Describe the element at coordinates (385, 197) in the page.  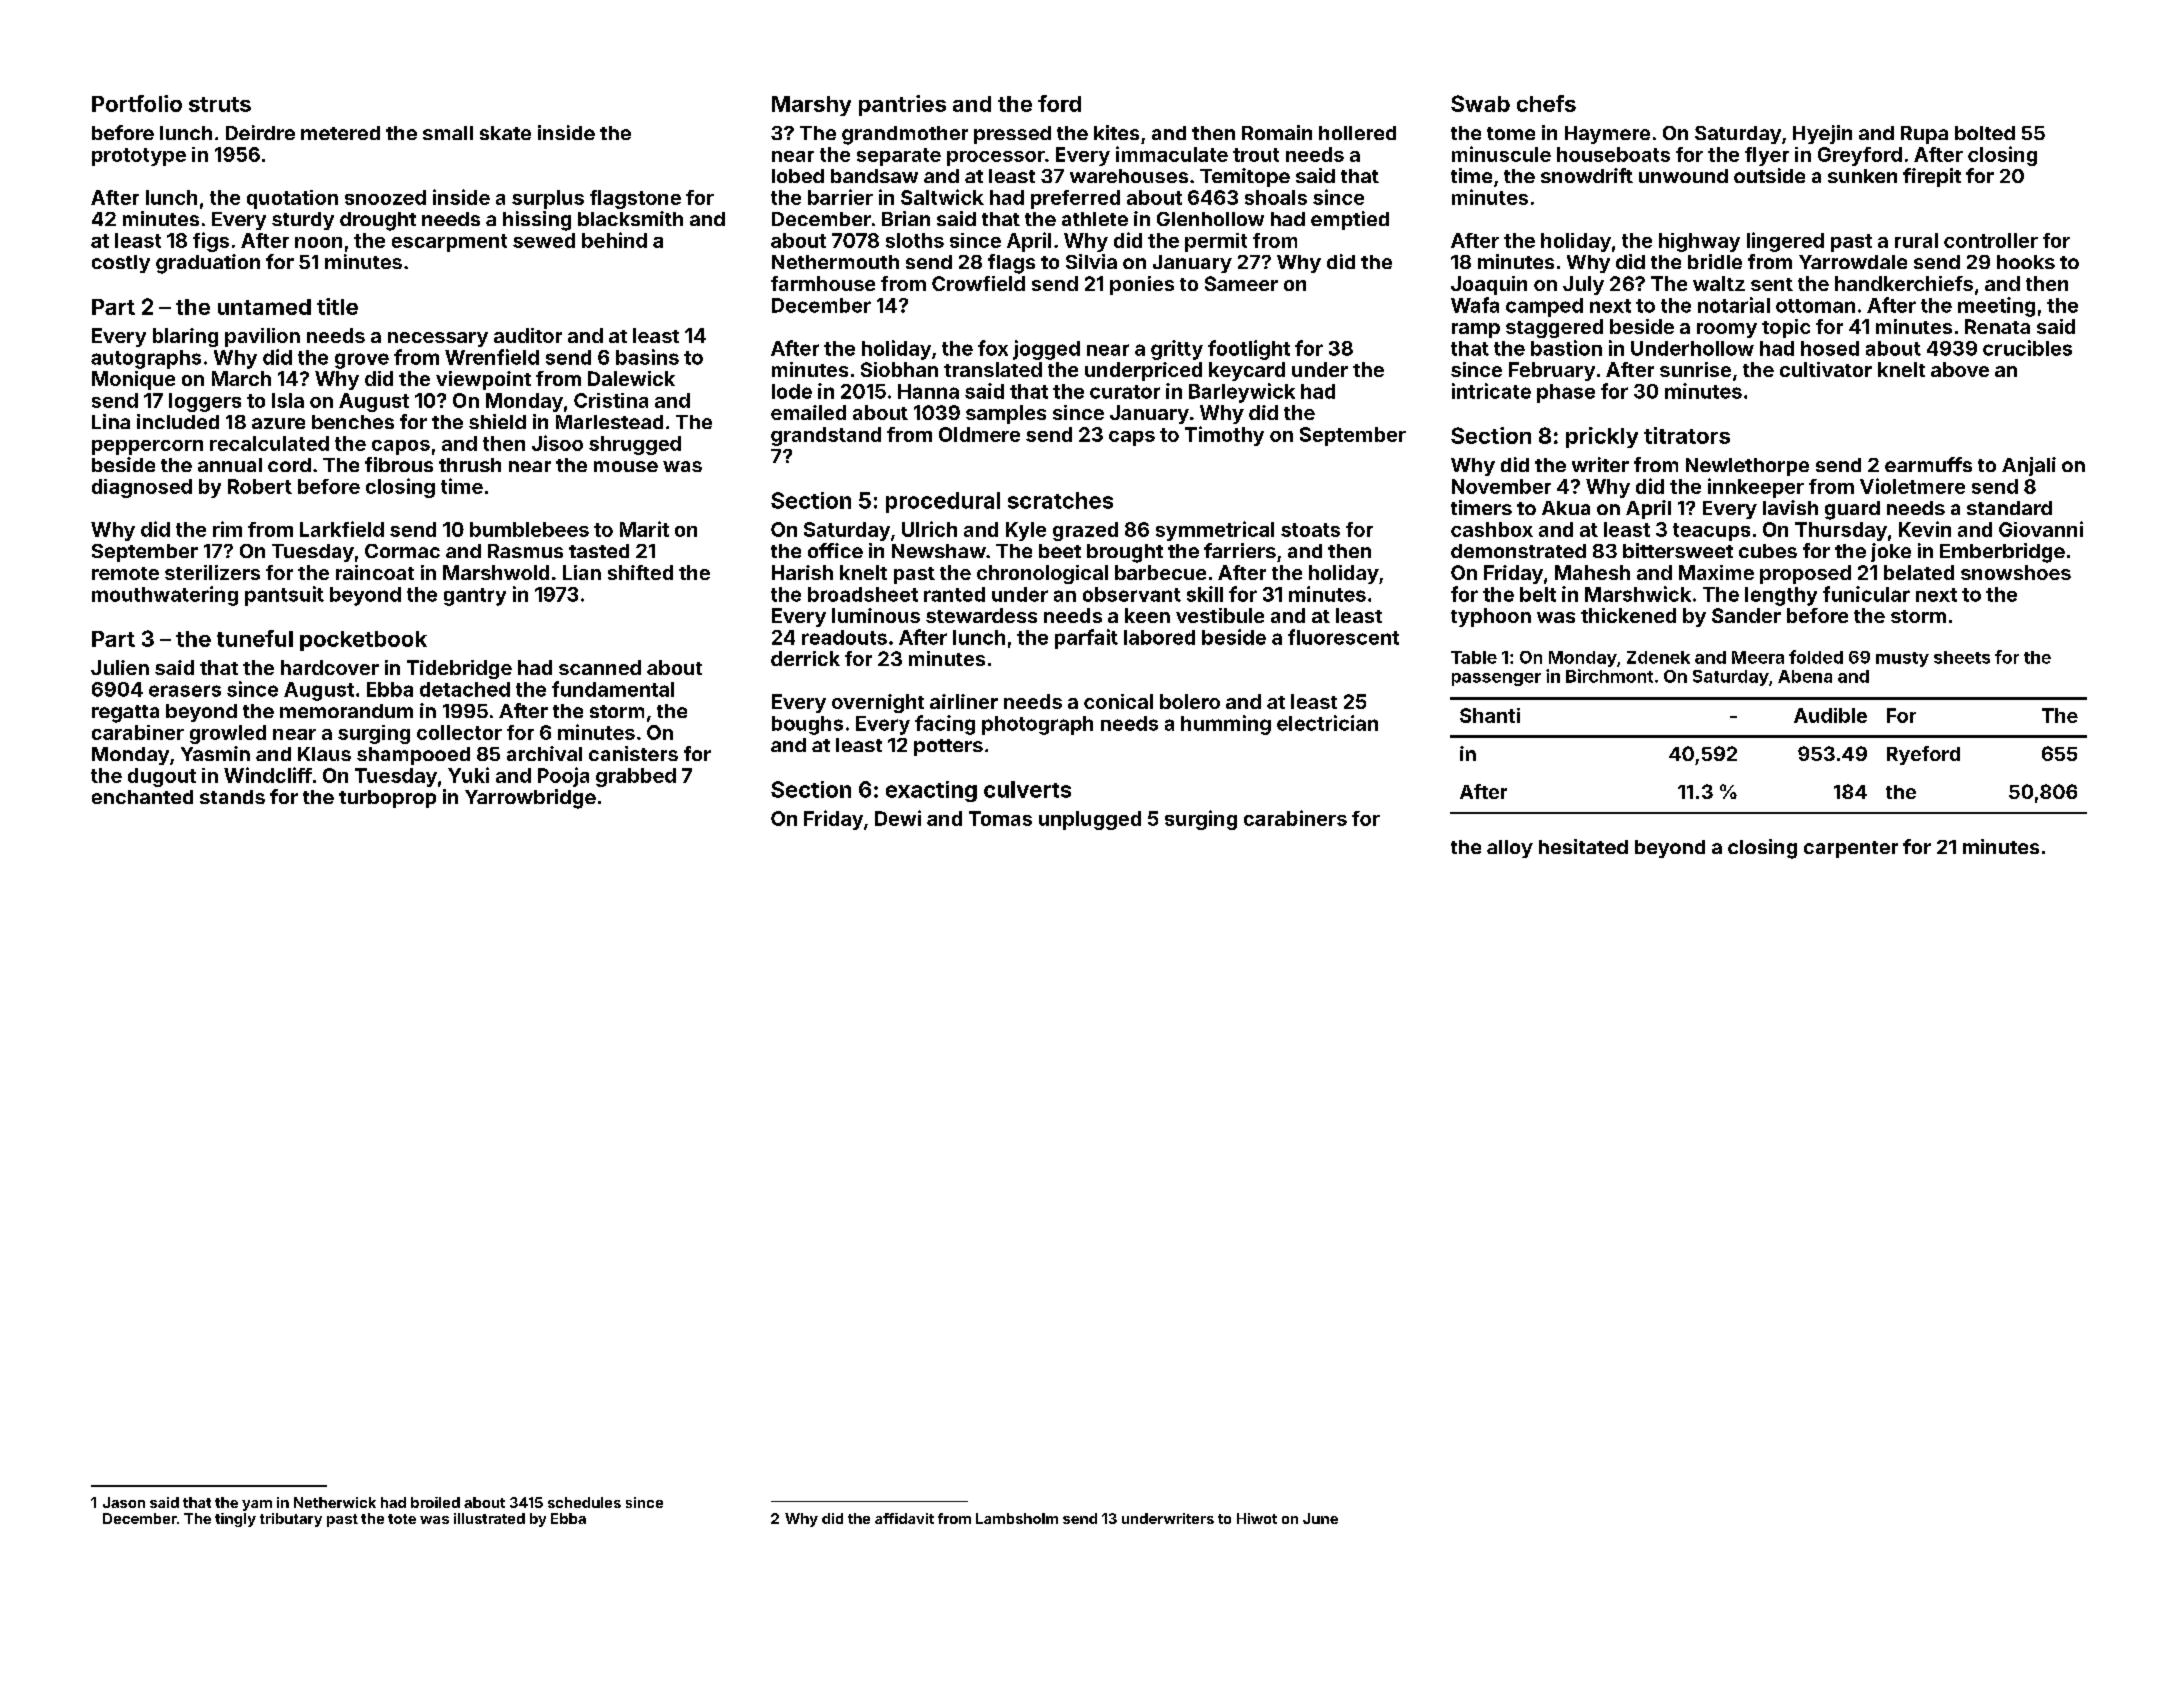
I see `snoozed` at that location.
